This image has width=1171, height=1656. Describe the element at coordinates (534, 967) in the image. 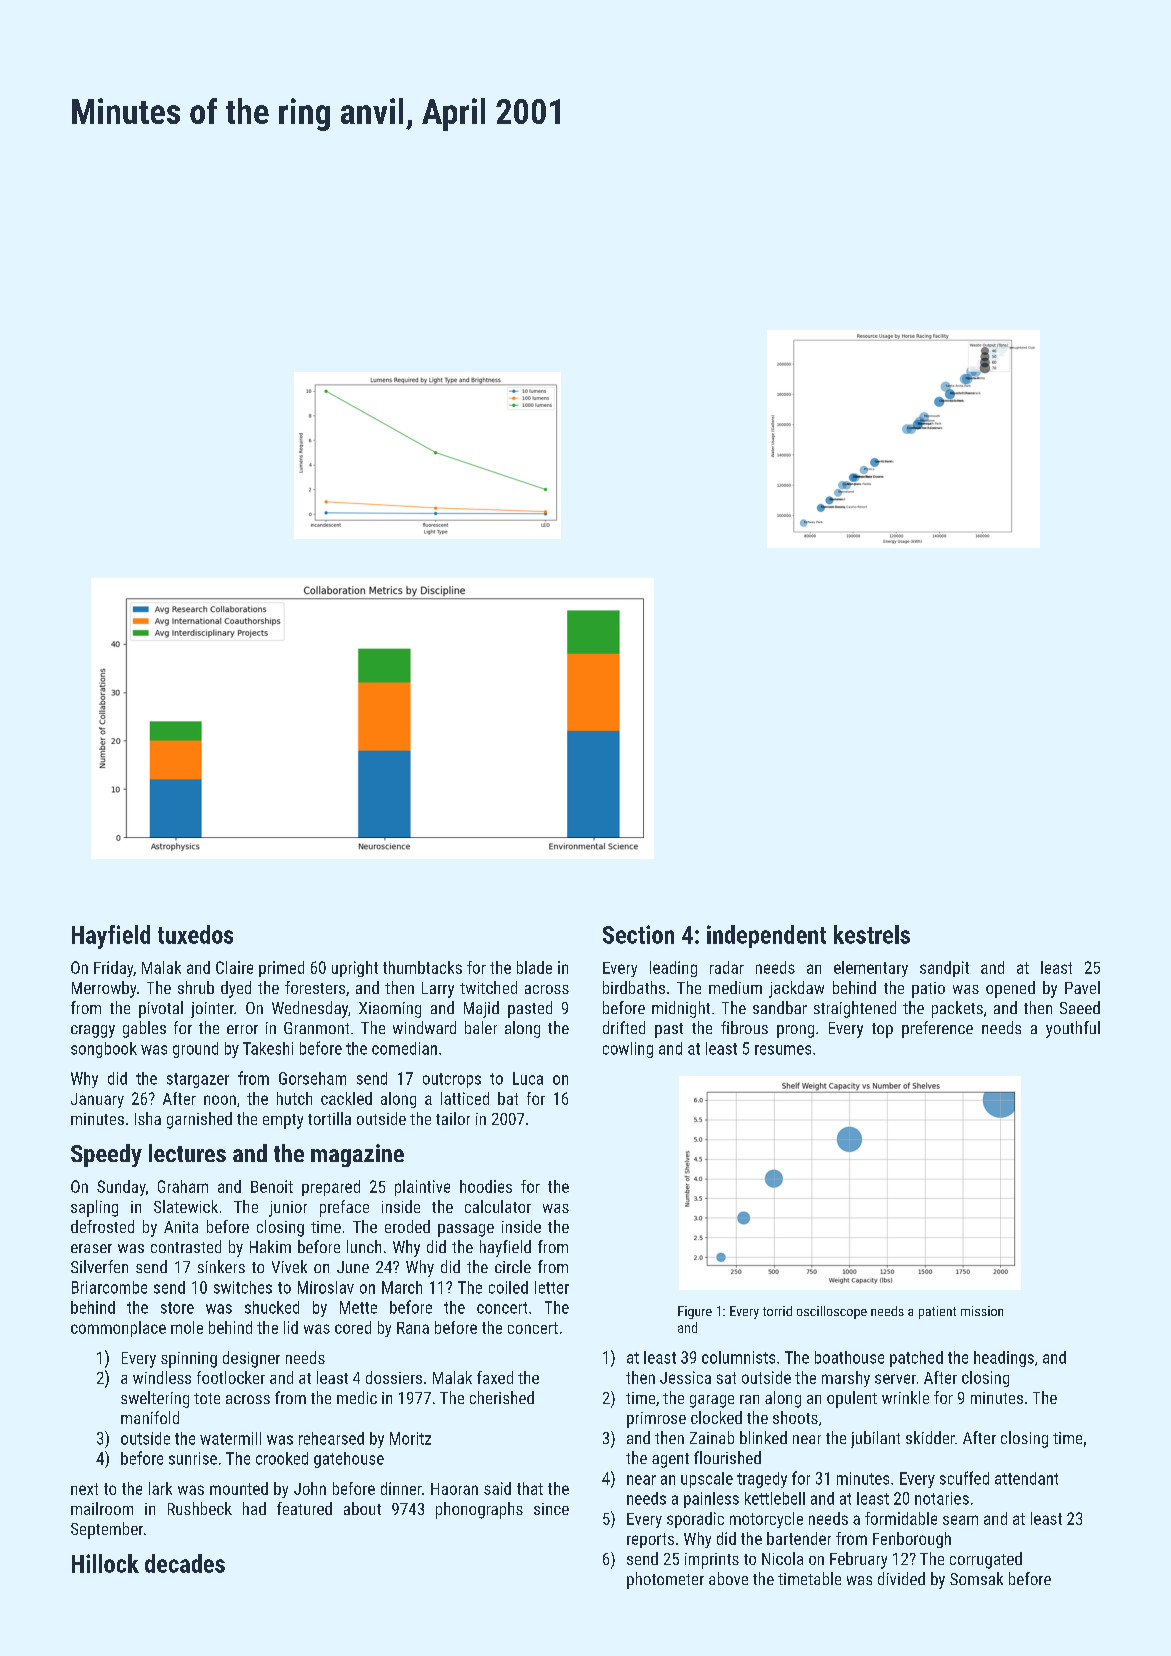

I see `blade` at that location.
